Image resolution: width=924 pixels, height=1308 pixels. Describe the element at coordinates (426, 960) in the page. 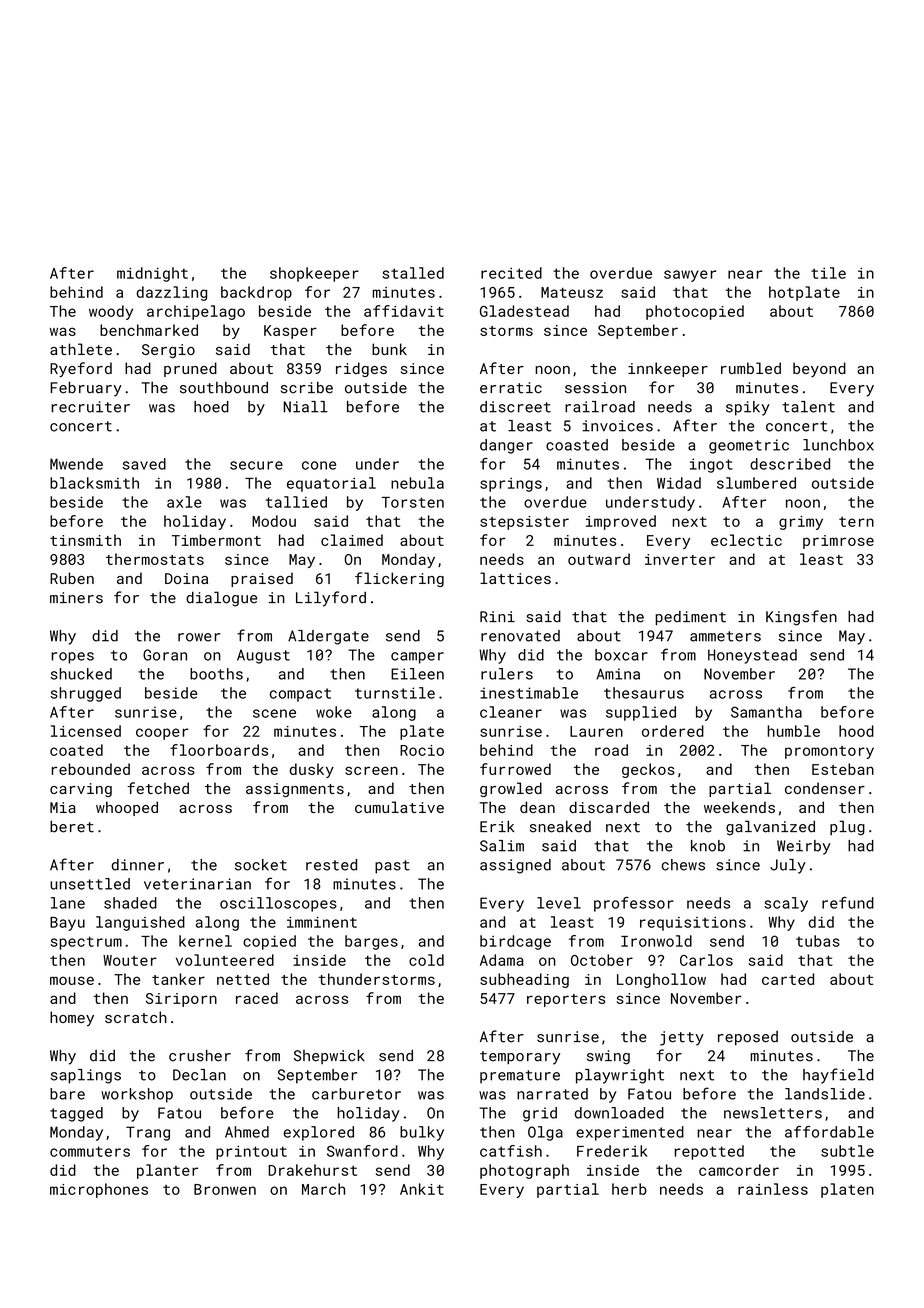

I see `cold` at that location.
